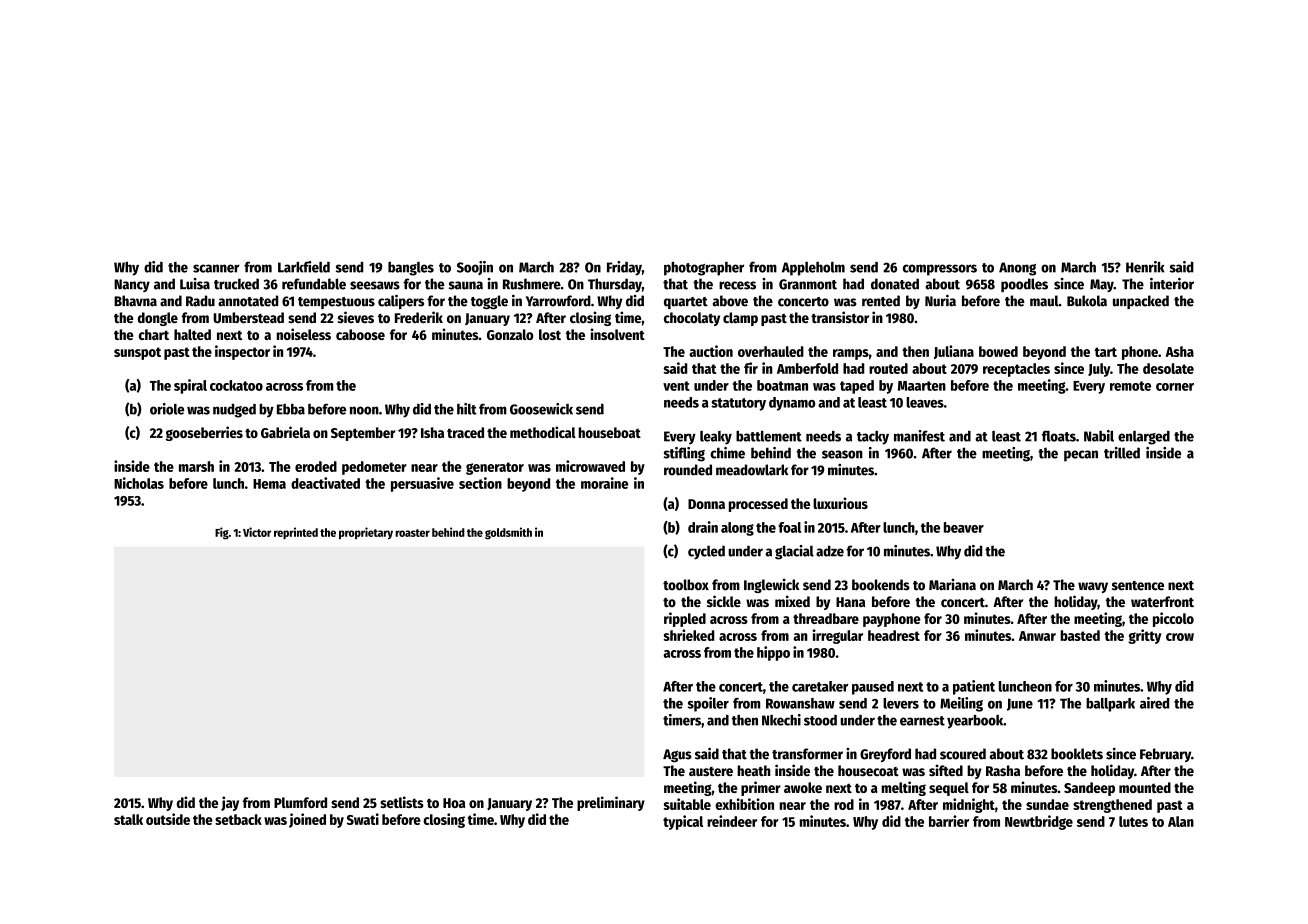 The width and height of the document is (1308, 924). I want to click on inspector, so click(242, 352).
